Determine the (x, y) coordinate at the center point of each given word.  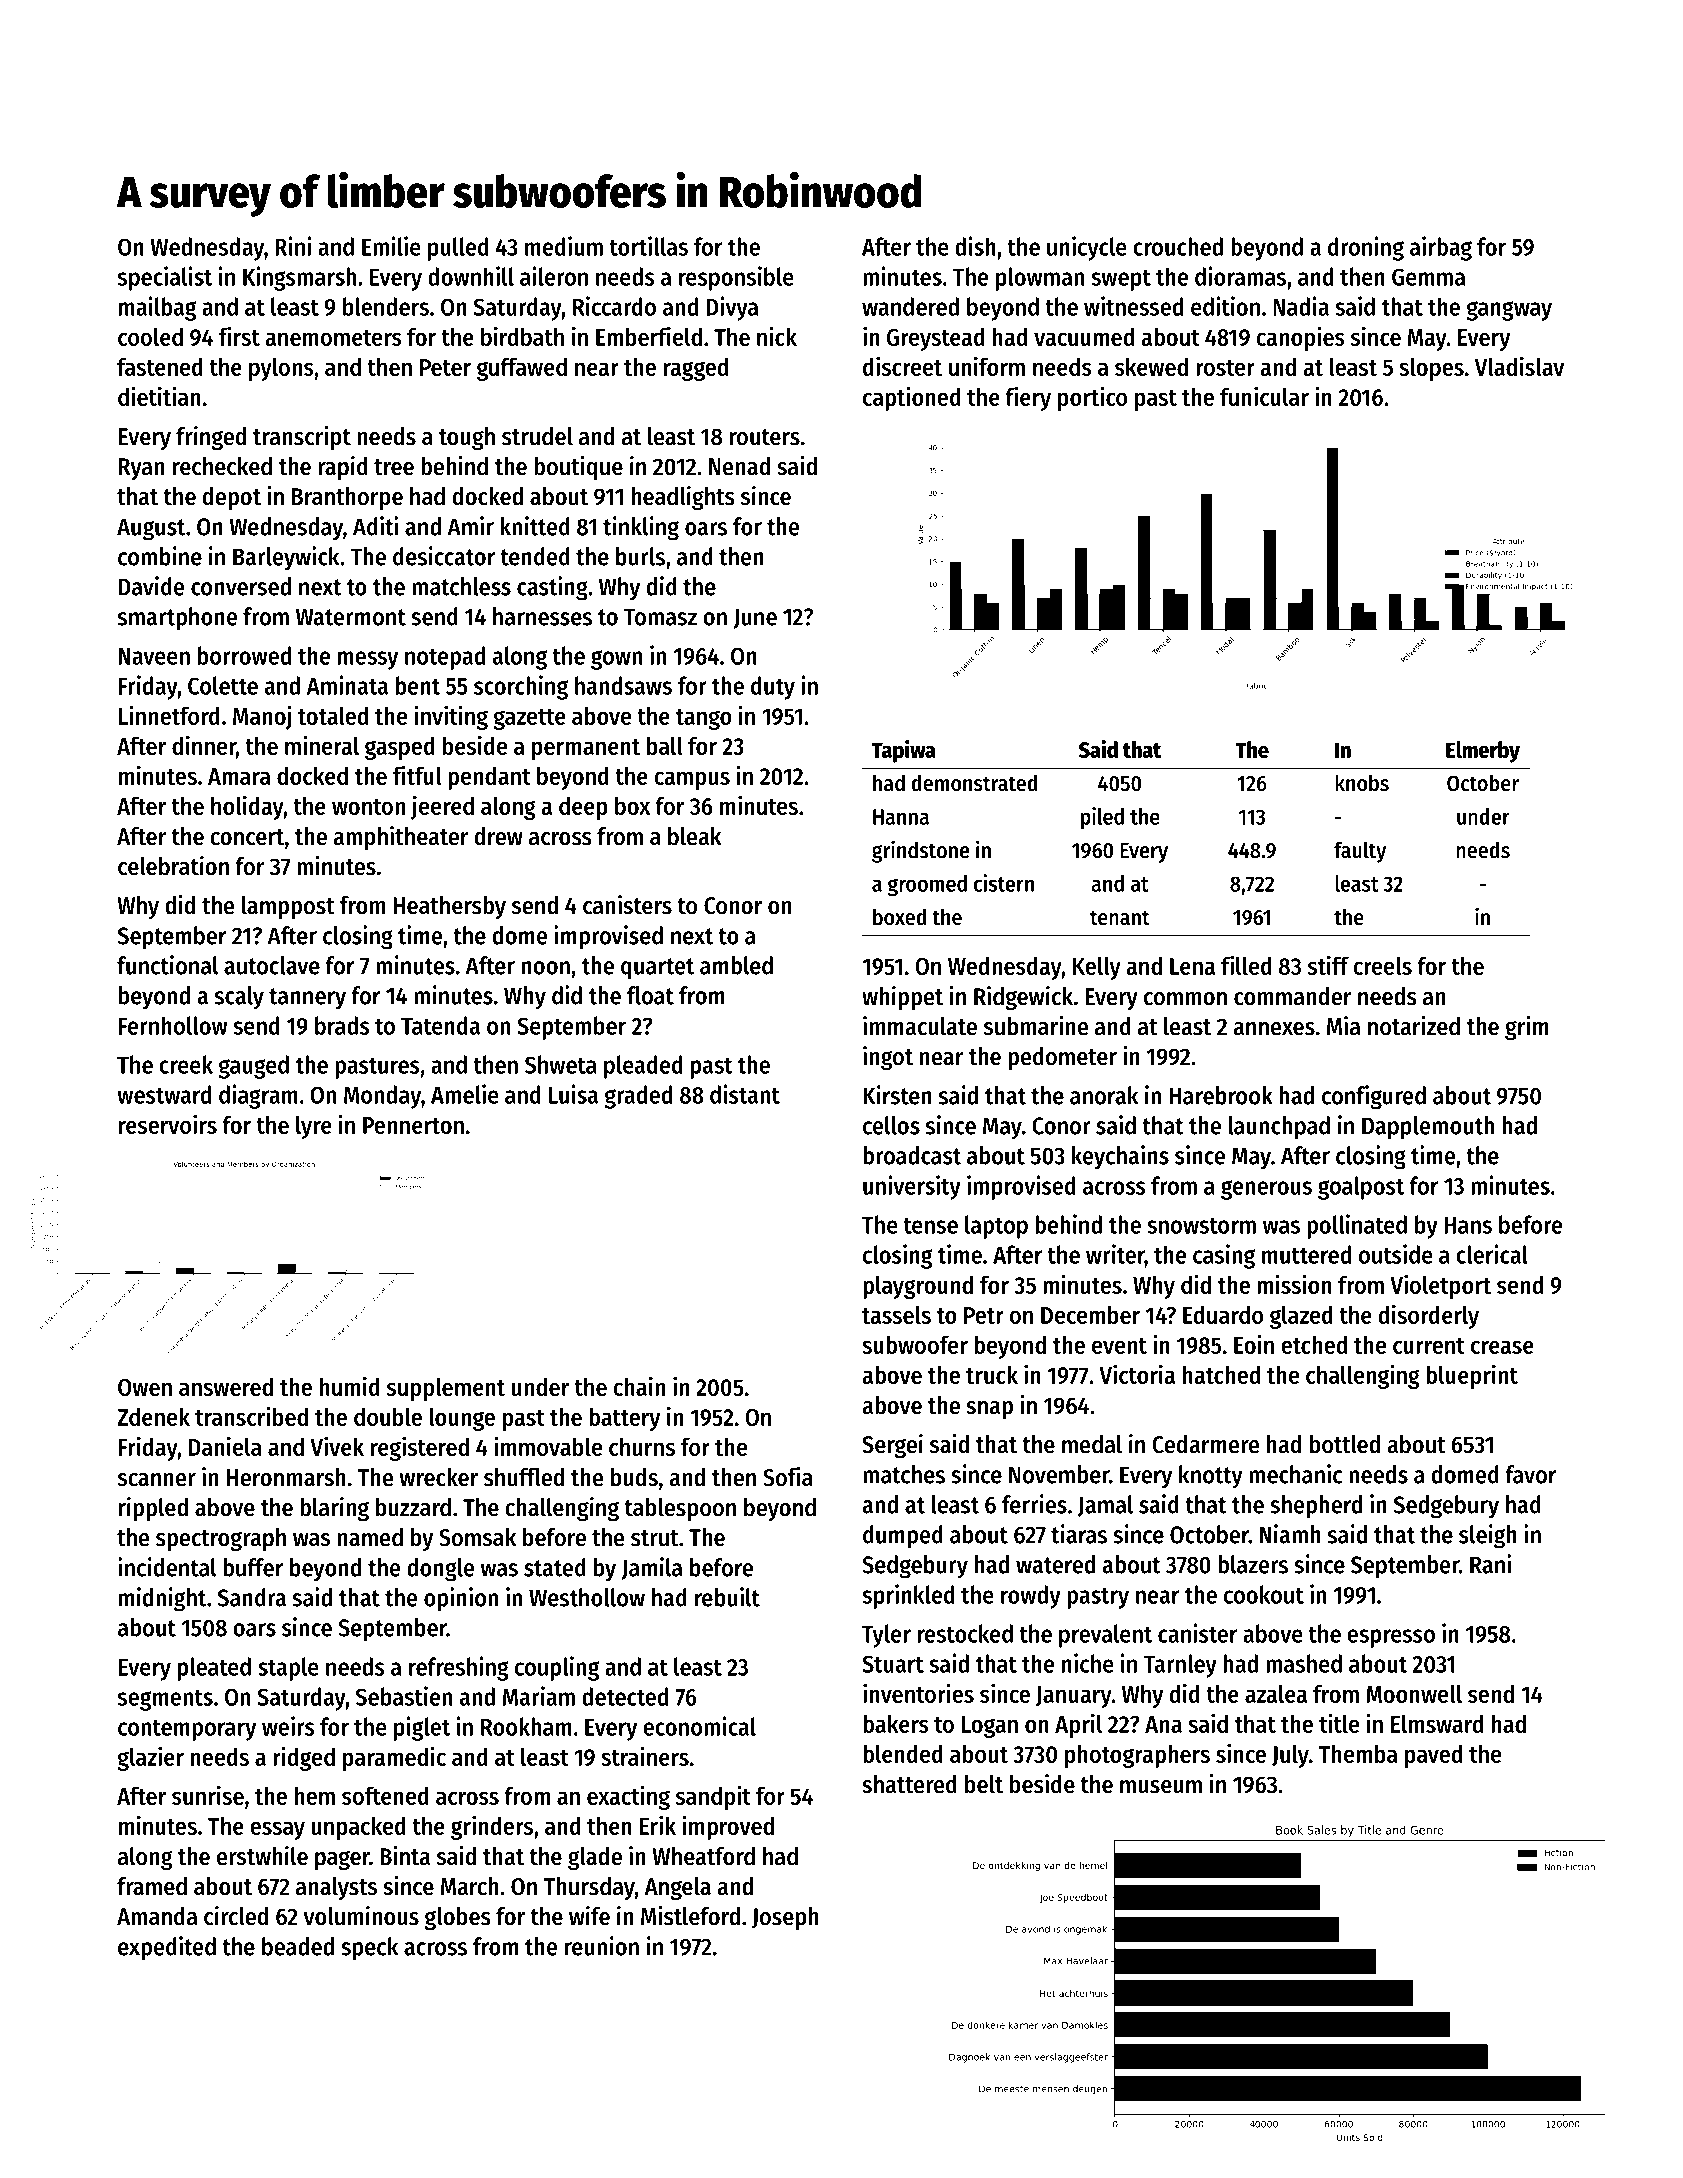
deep (583, 808)
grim (1527, 1028)
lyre (314, 1127)
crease (1502, 1347)
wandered (910, 306)
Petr (984, 1315)
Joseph (785, 1918)
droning (1366, 248)
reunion (602, 1946)
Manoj (262, 717)
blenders (386, 306)
